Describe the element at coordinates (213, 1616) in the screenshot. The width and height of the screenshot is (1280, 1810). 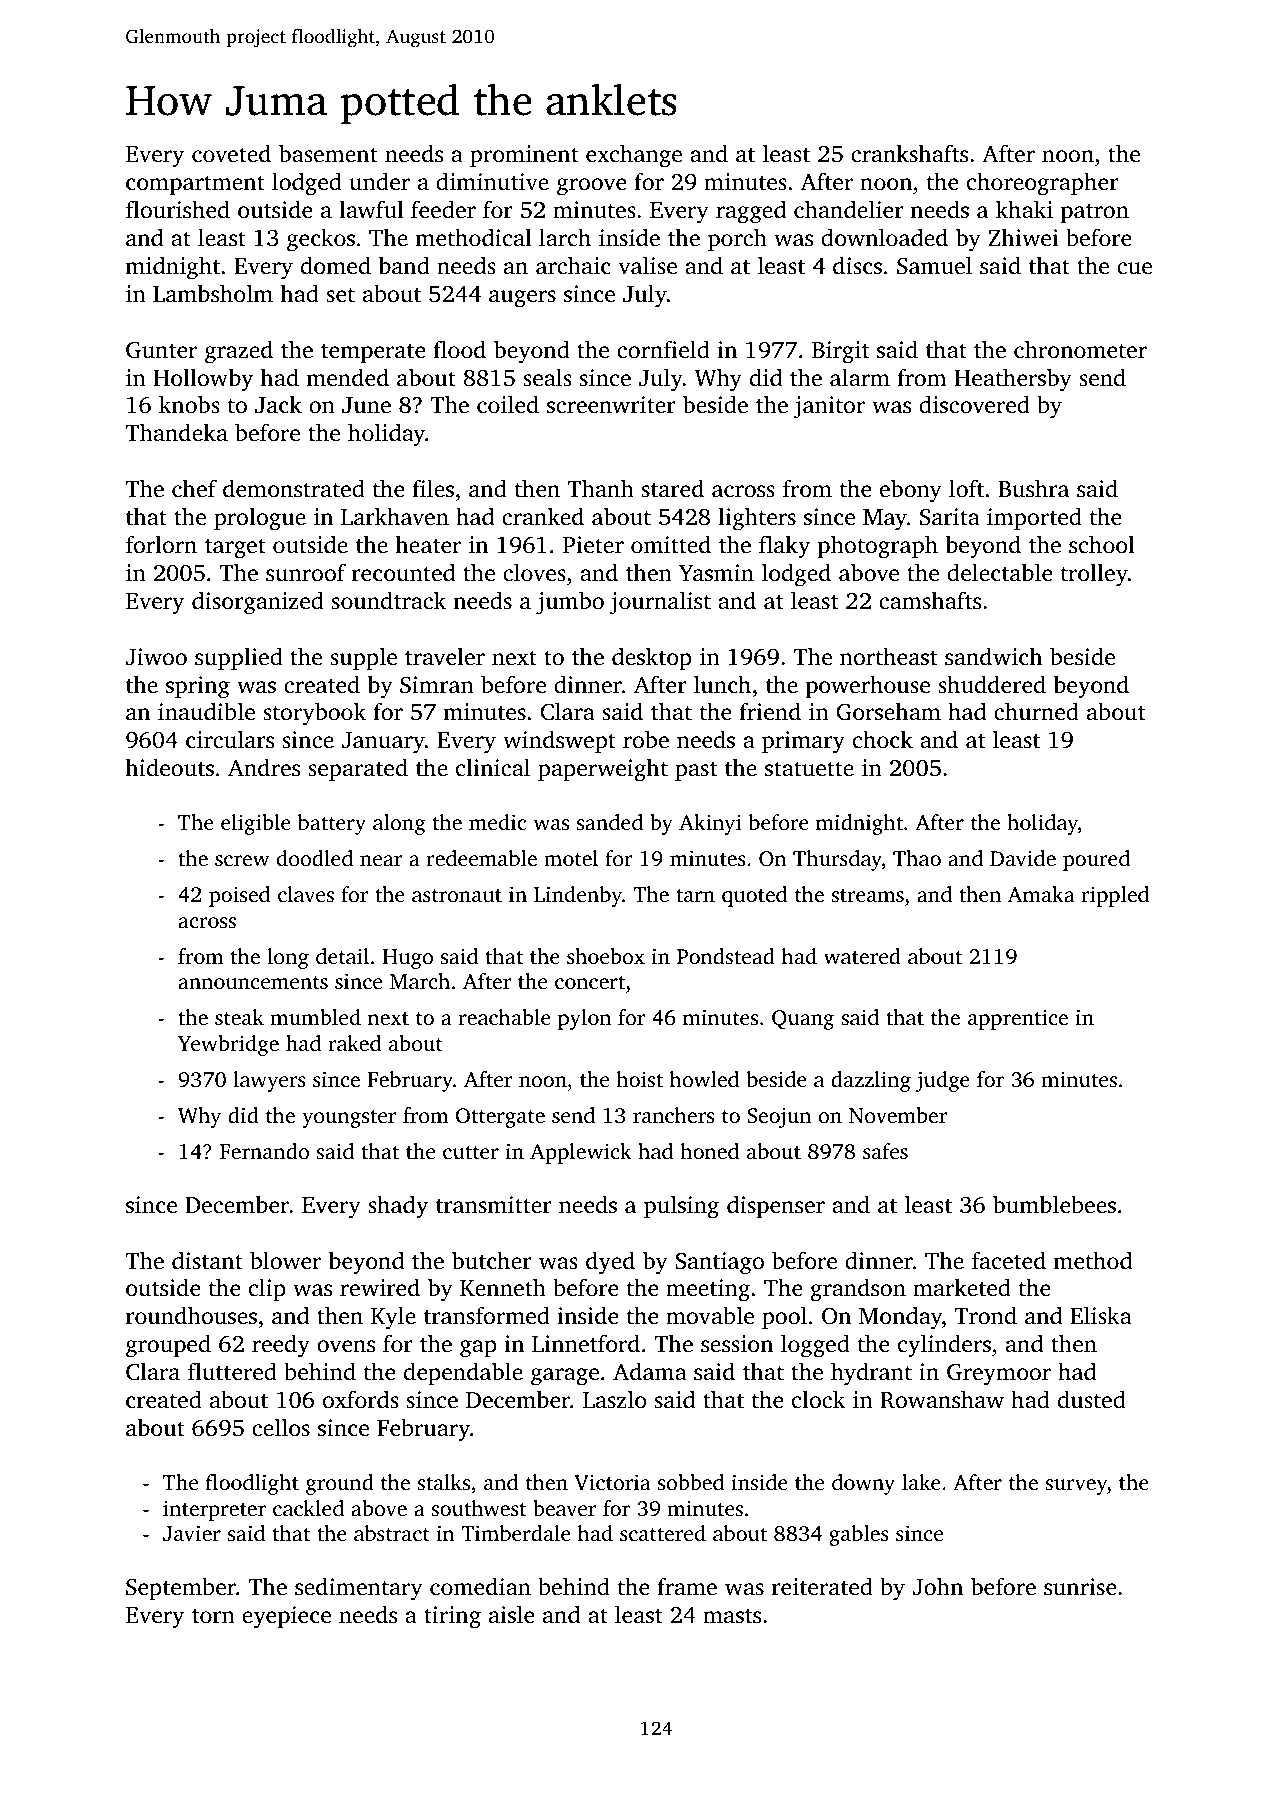
I see `torn` at that location.
